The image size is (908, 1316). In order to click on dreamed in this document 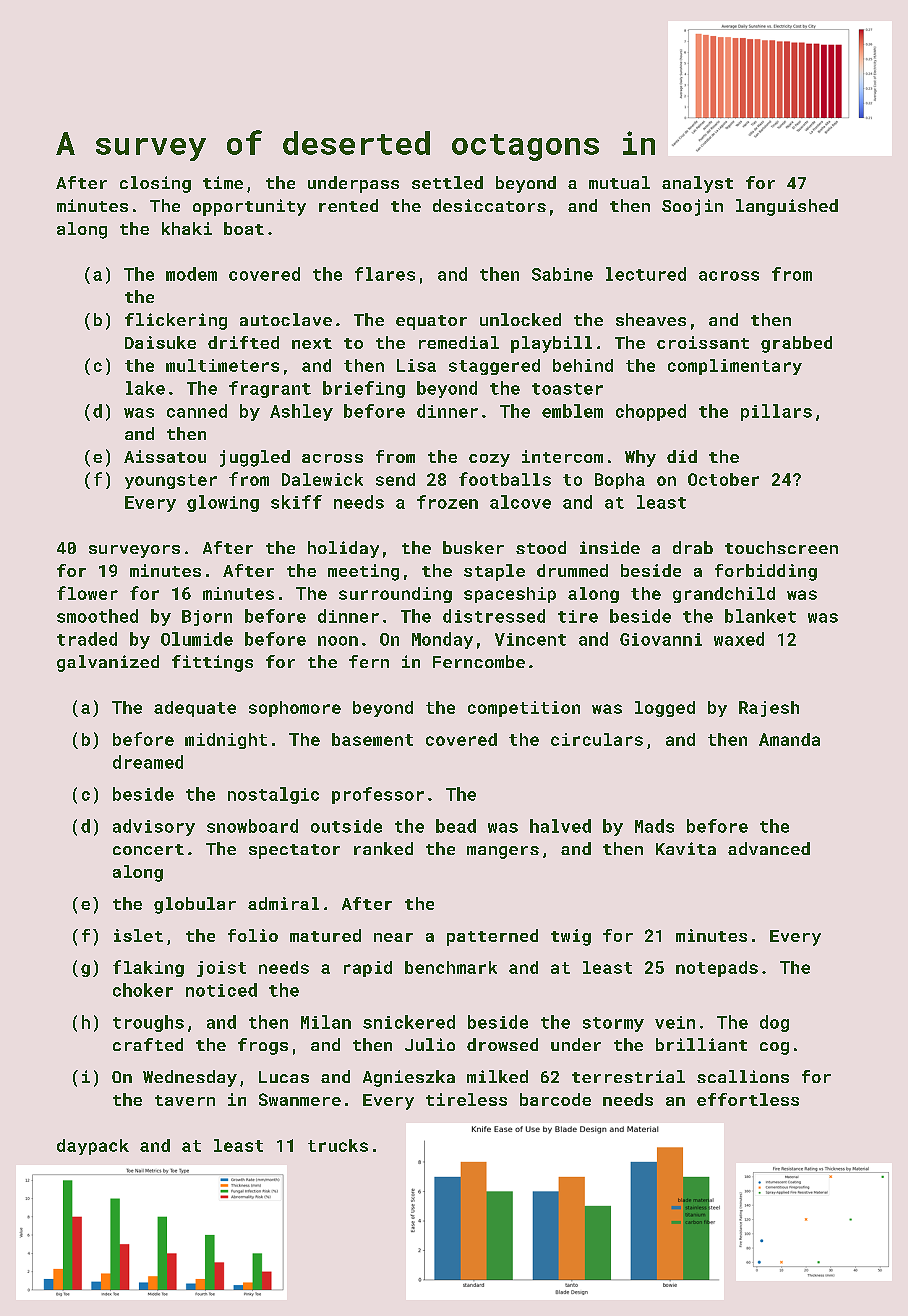, I will do `click(148, 762)`.
